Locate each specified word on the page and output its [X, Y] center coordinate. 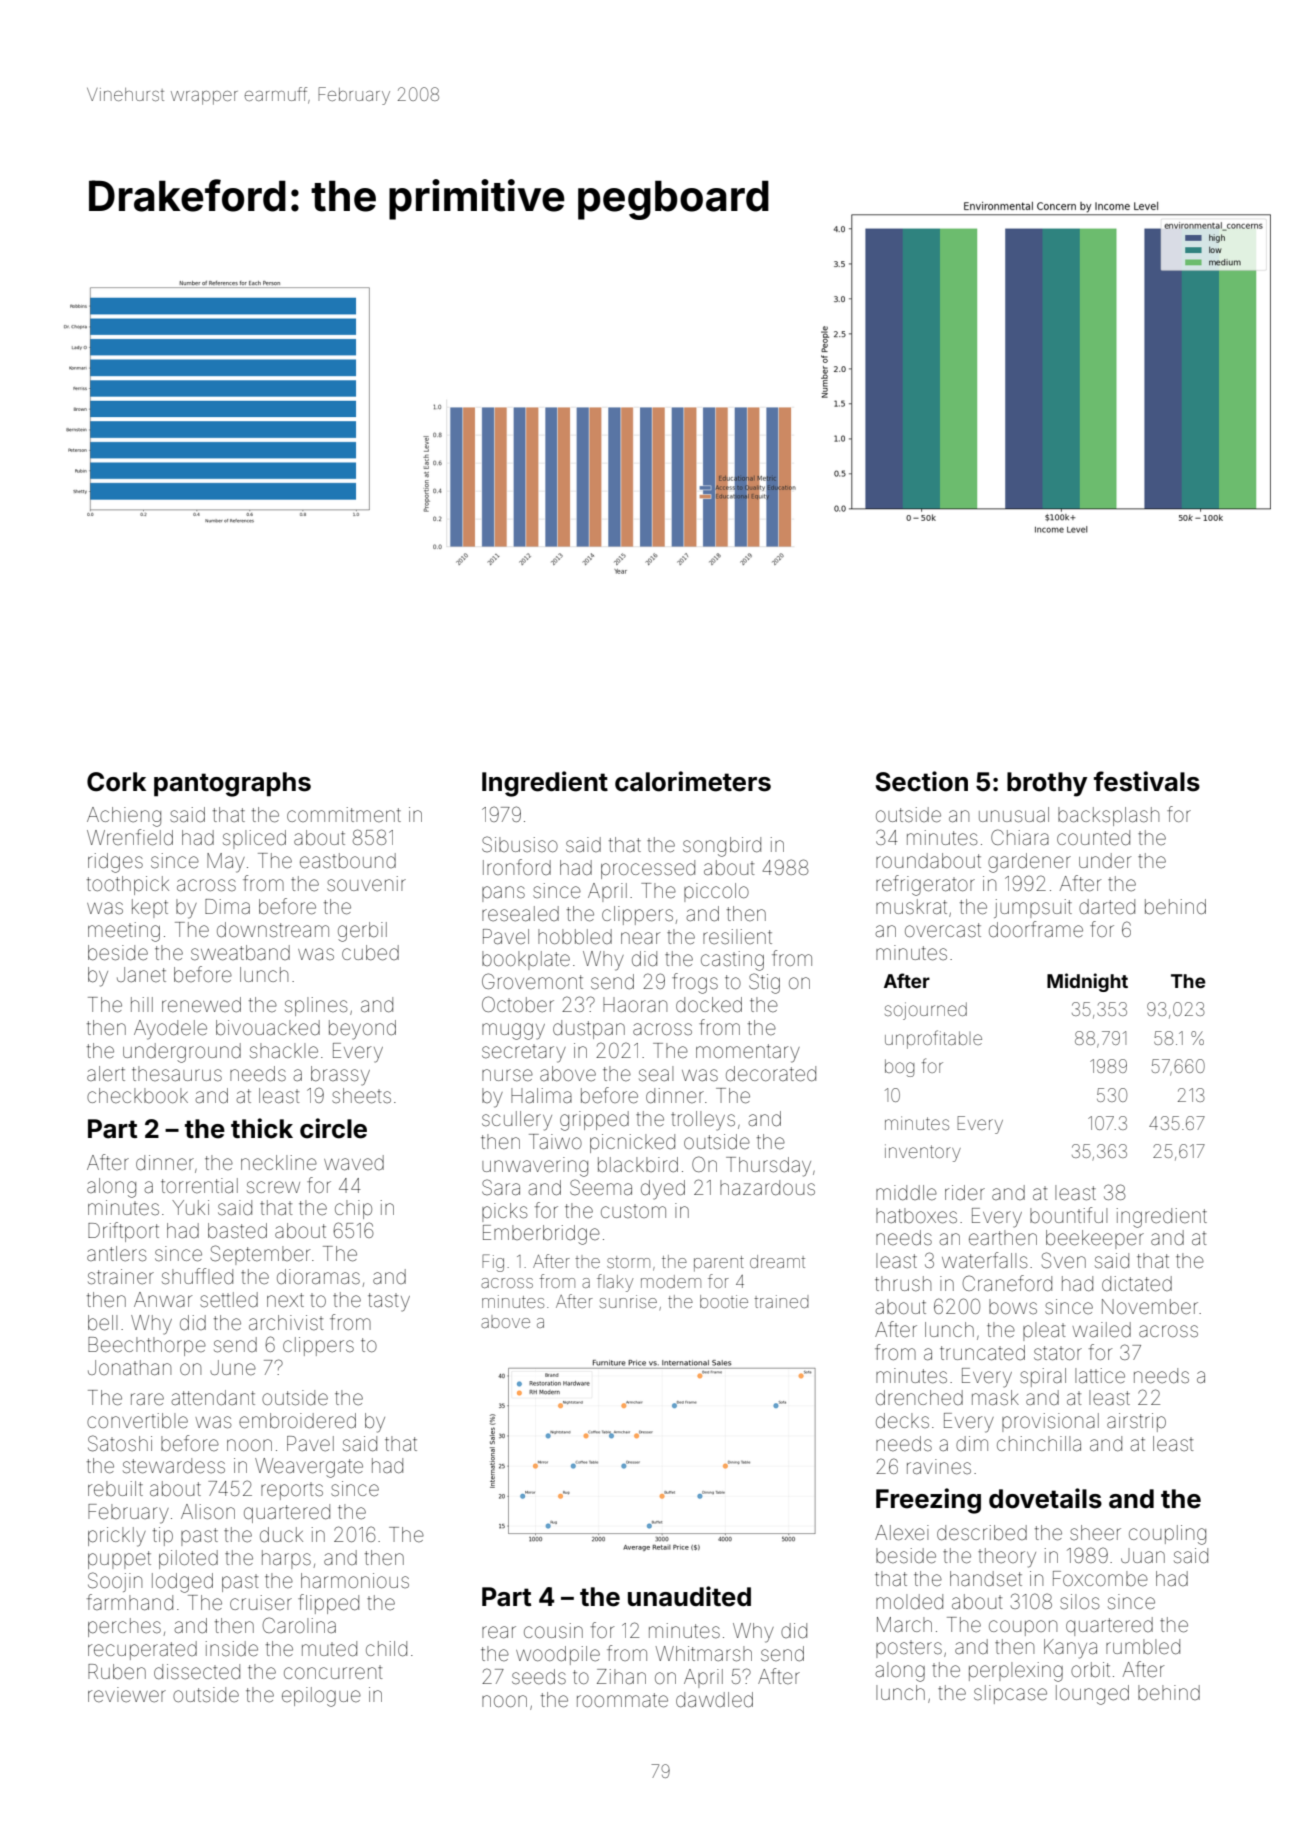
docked [709, 1004]
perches [124, 1627]
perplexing [1016, 1672]
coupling [1167, 1535]
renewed [201, 1004]
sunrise [628, 1301]
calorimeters [693, 781]
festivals [1147, 781]
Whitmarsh [704, 1653]
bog [899, 1068]
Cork [116, 782]
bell [102, 1323]
